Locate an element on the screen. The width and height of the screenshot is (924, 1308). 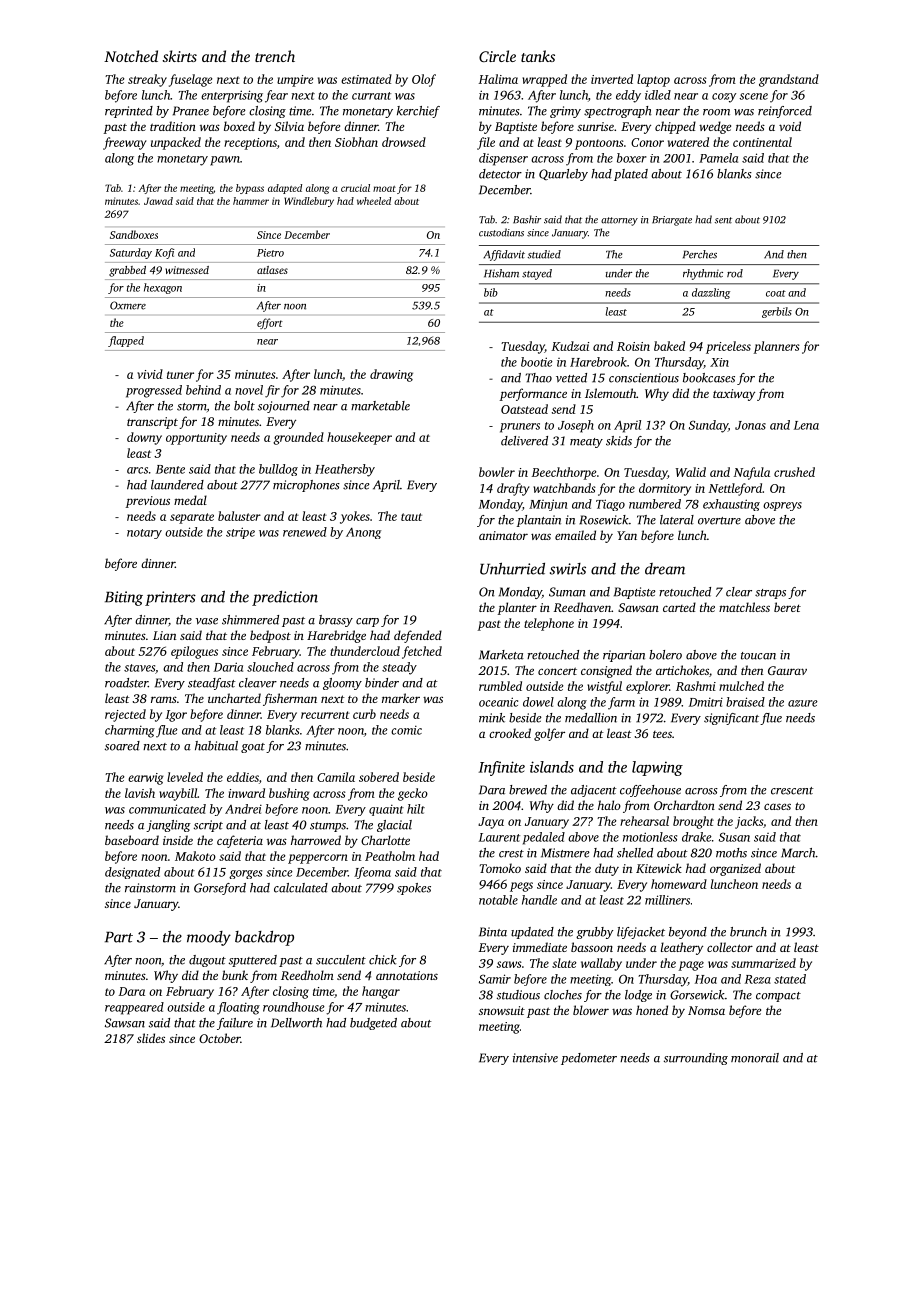
continental is located at coordinates (762, 142).
